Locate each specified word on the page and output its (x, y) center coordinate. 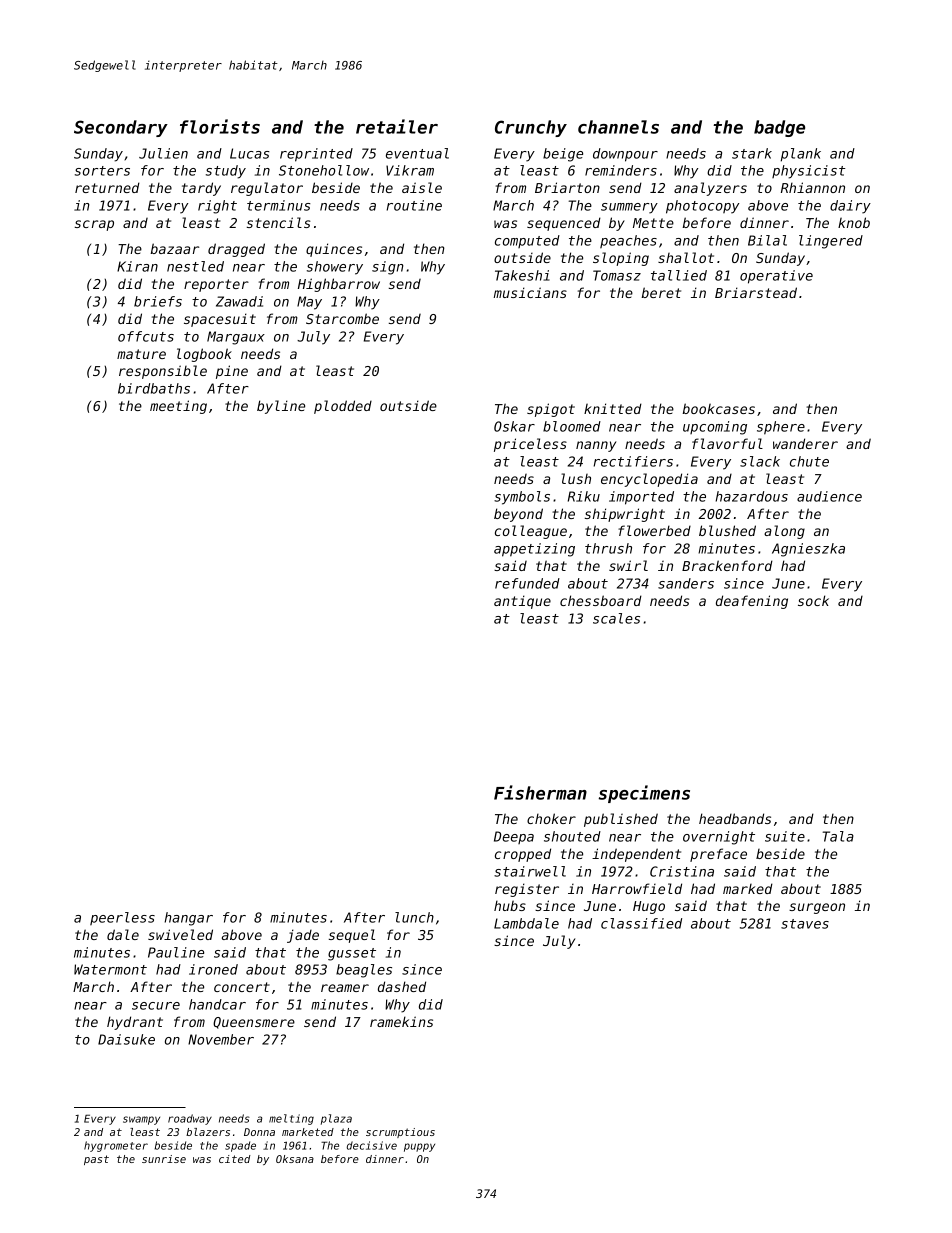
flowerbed (654, 530)
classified (641, 923)
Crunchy (531, 128)
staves (805, 924)
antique (522, 602)
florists (220, 126)
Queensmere (254, 1023)
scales (616, 618)
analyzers (710, 189)
